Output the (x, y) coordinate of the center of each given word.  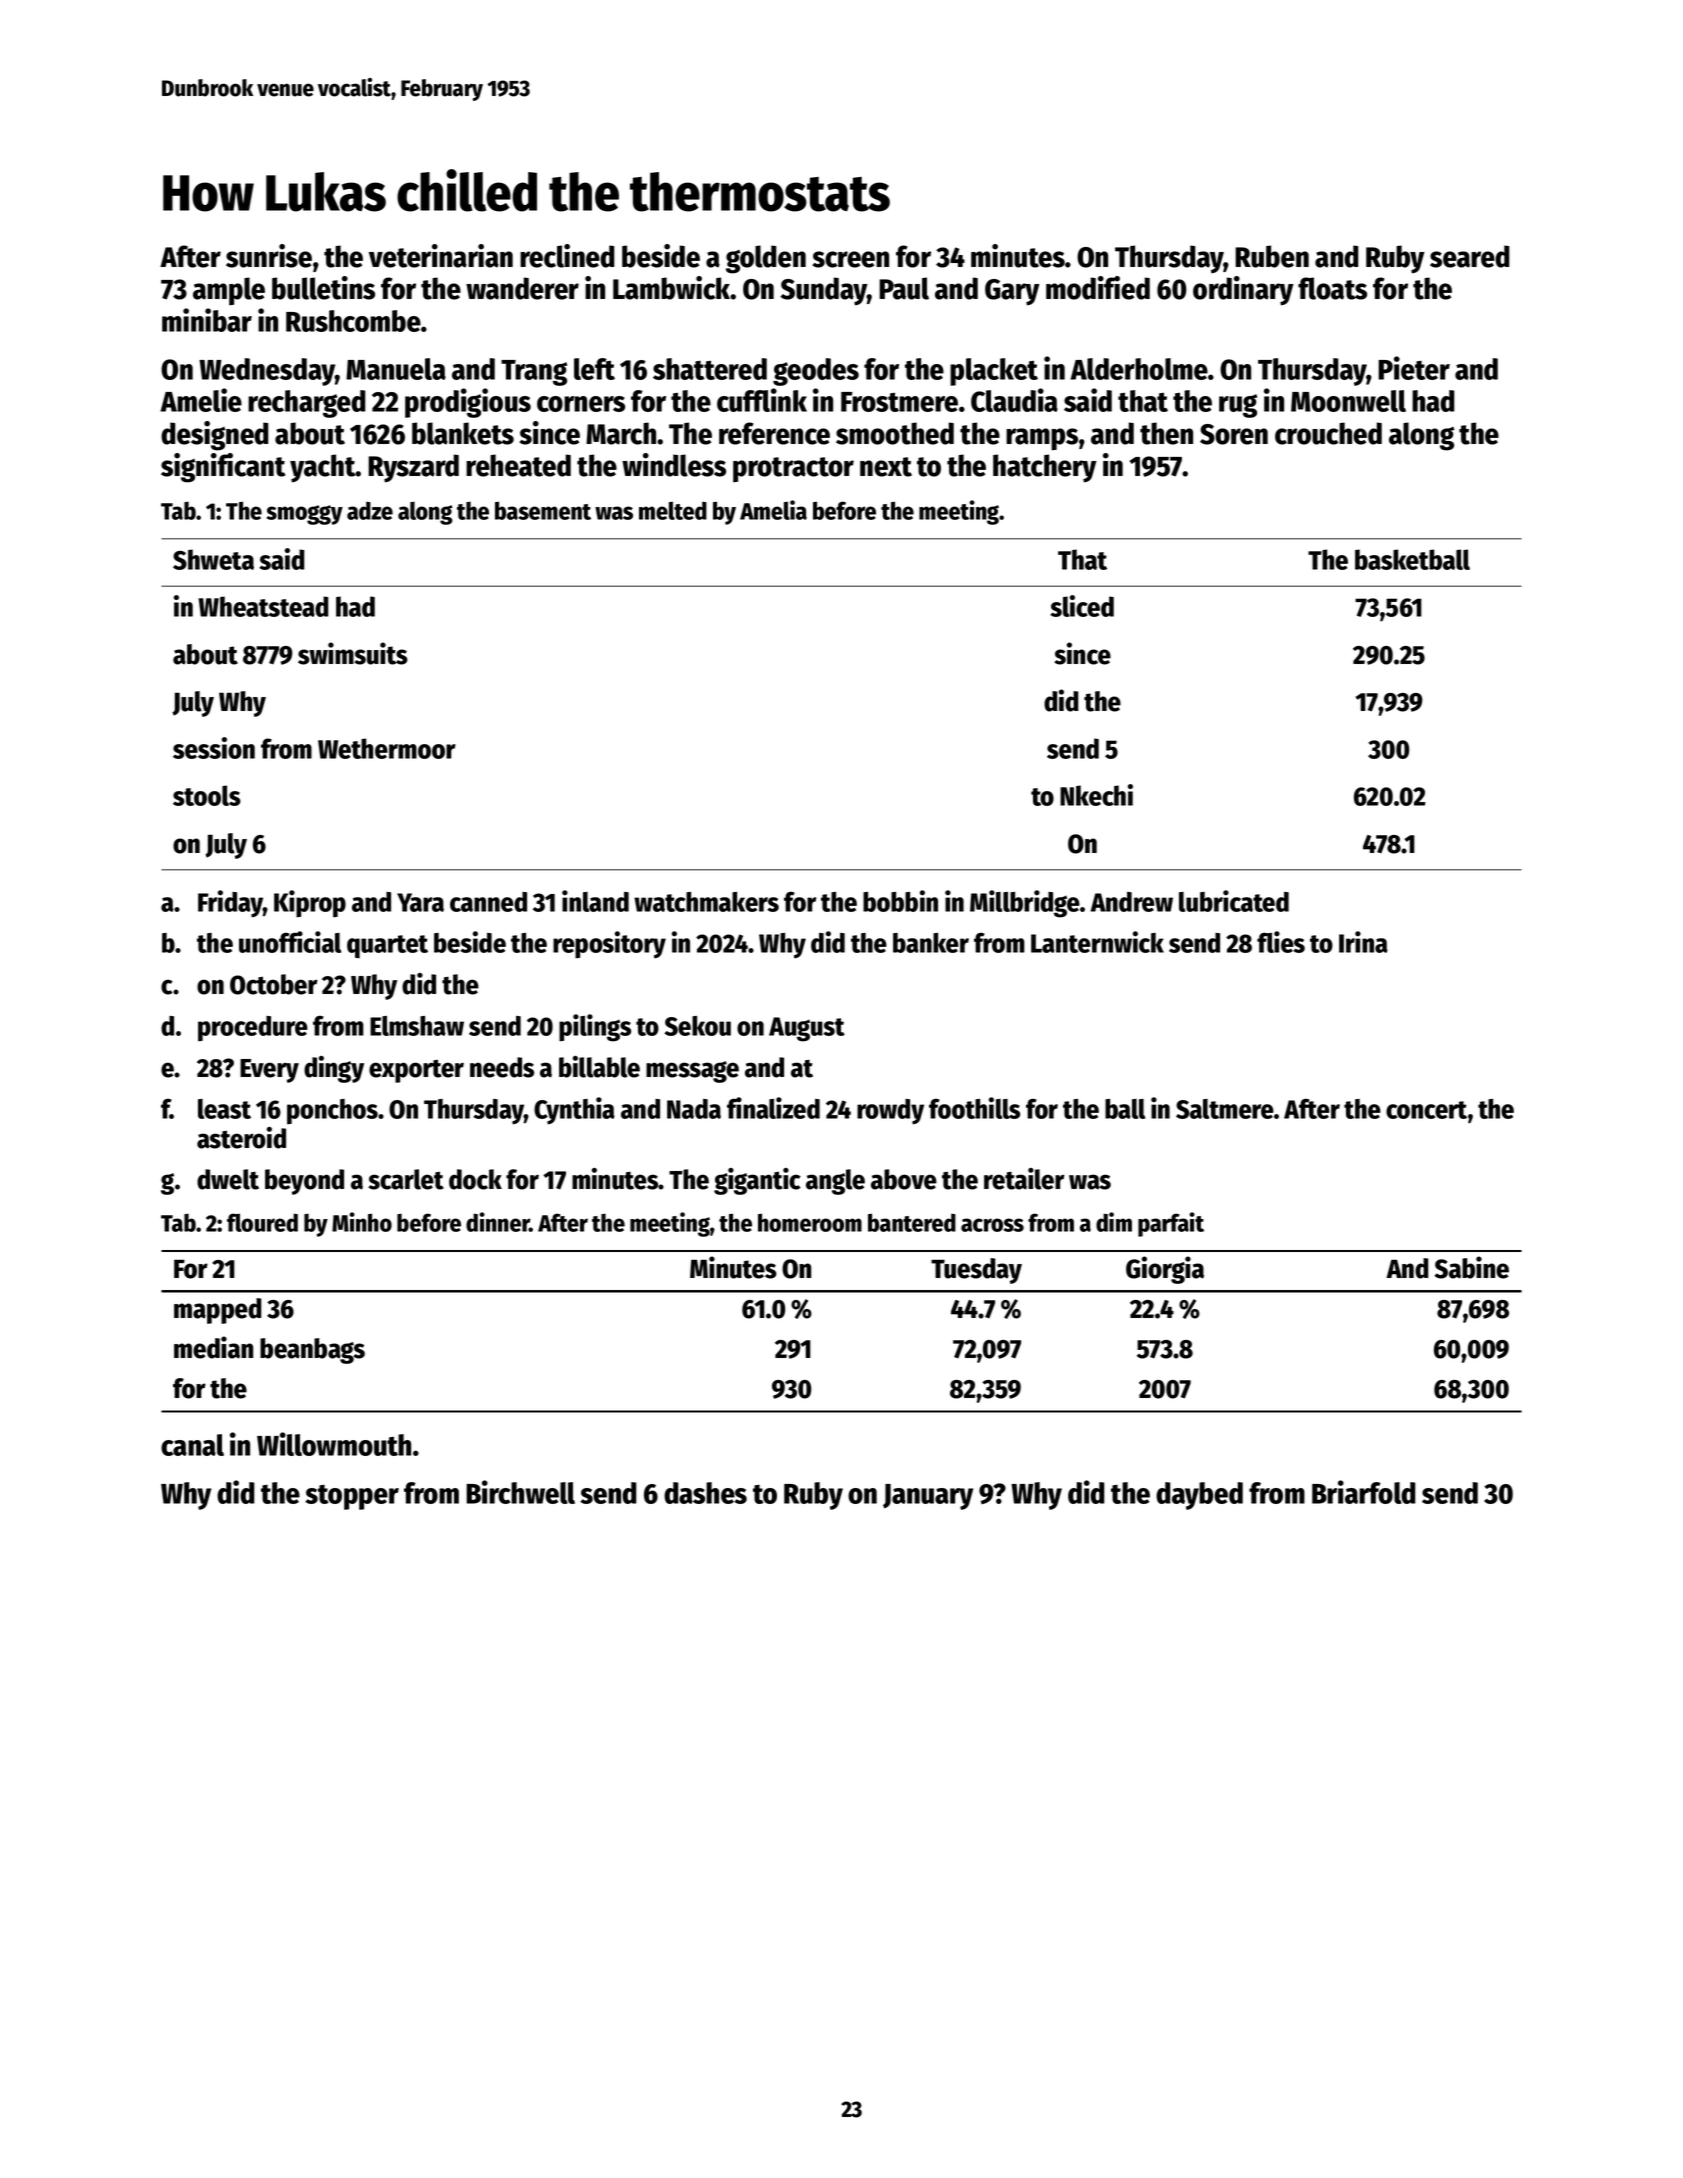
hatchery (1045, 468)
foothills (974, 1108)
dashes (705, 1493)
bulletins (323, 288)
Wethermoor (387, 748)
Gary (1012, 292)
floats (1332, 288)
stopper (352, 1497)
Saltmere (1225, 1109)
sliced (1082, 606)
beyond (304, 1182)
